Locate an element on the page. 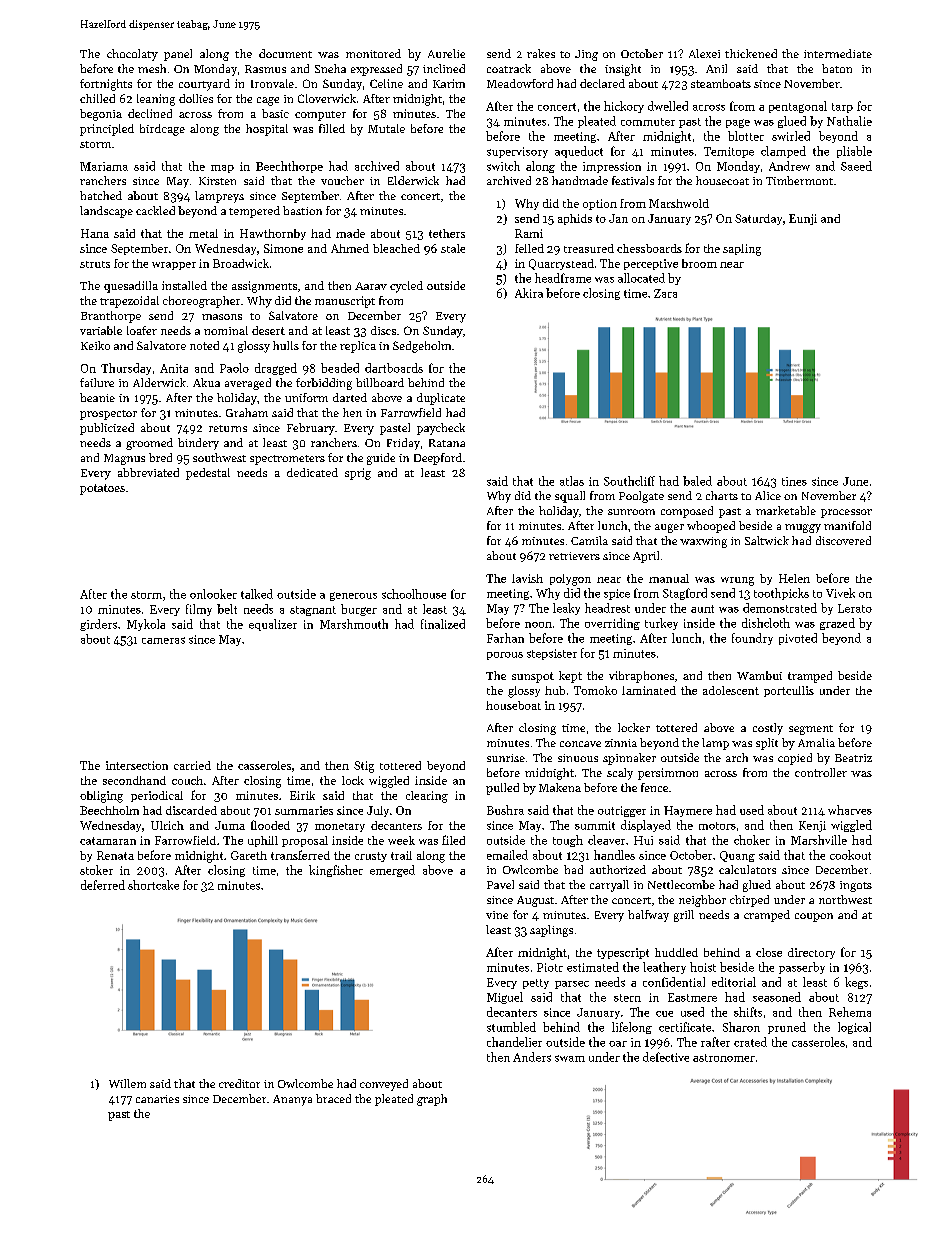 The height and width of the page is (1233, 952). equalizer is located at coordinates (273, 625).
